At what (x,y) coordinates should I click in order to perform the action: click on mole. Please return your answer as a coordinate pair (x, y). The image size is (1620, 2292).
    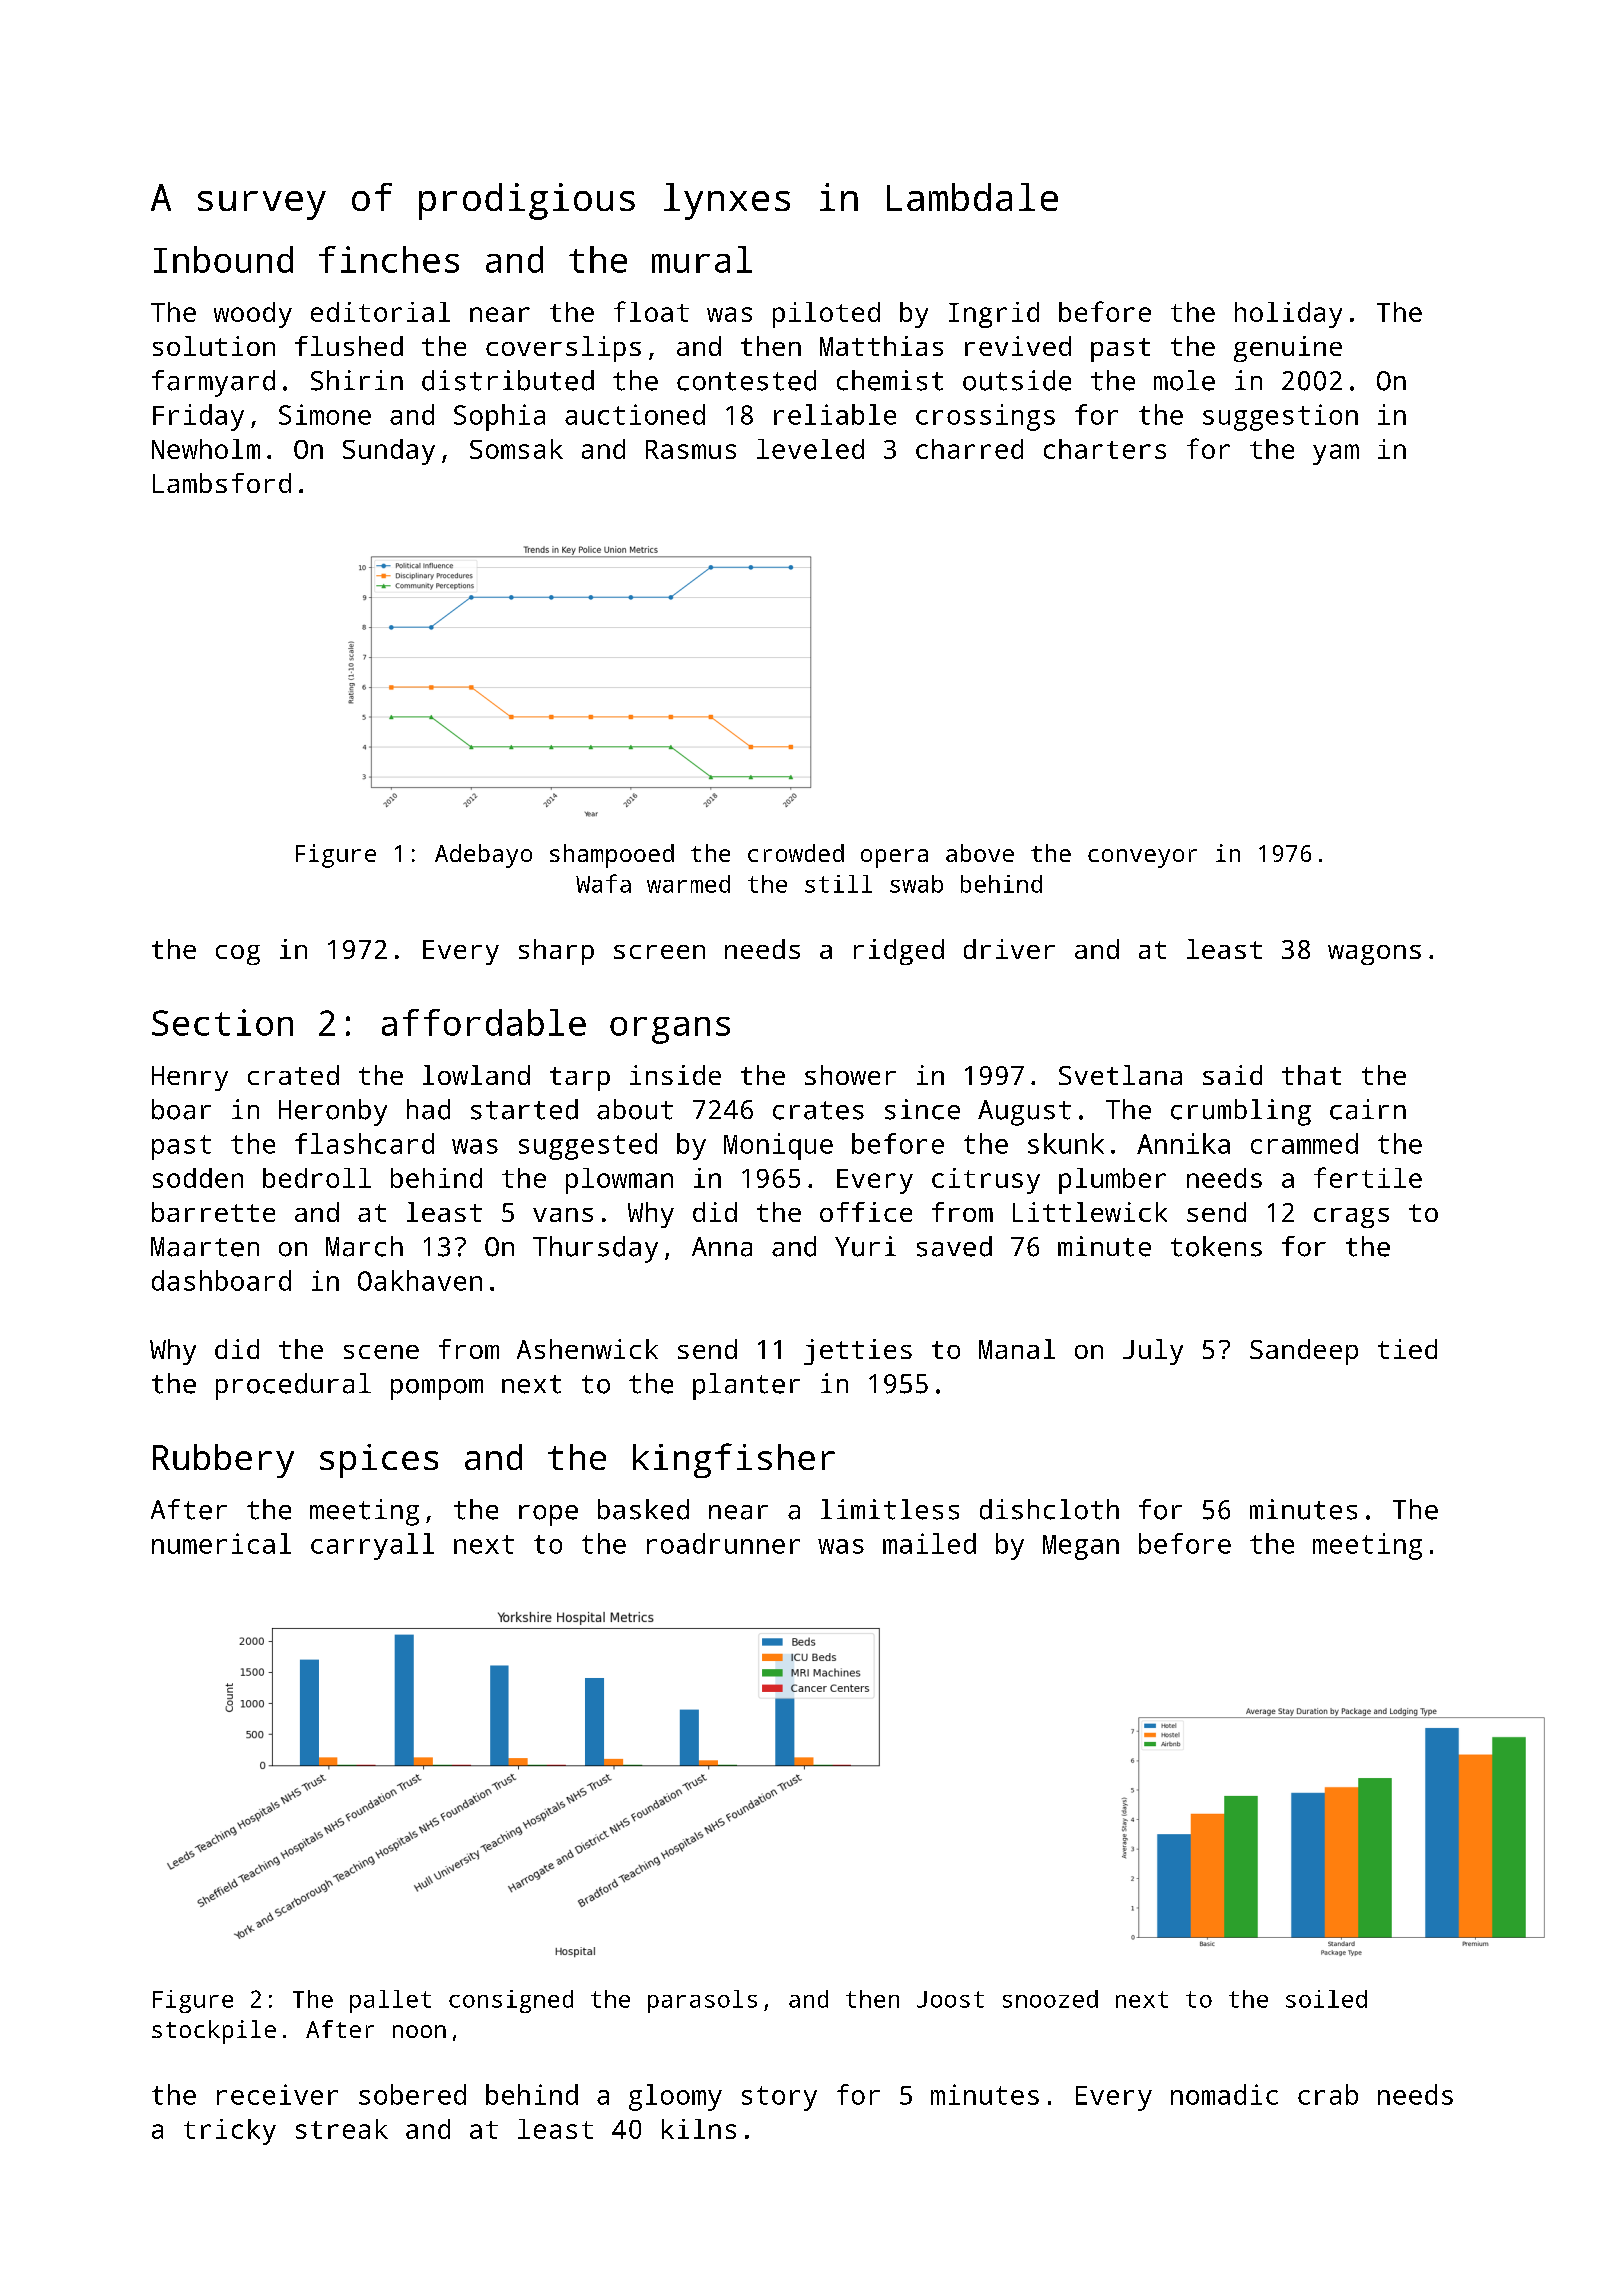
    Looking at the image, I should click on (1184, 380).
